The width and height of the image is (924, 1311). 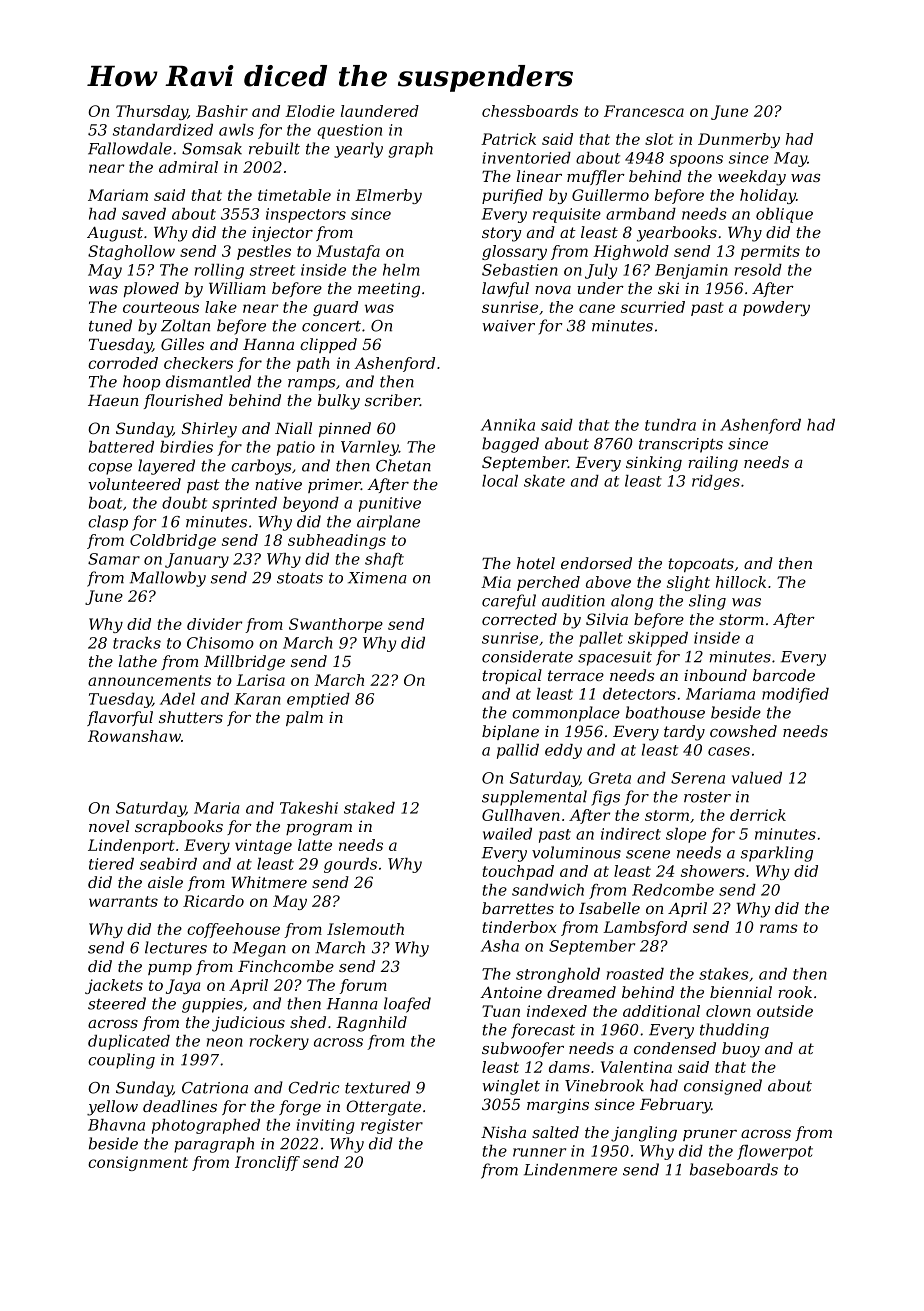 I want to click on Rowanshaw, so click(x=134, y=736).
